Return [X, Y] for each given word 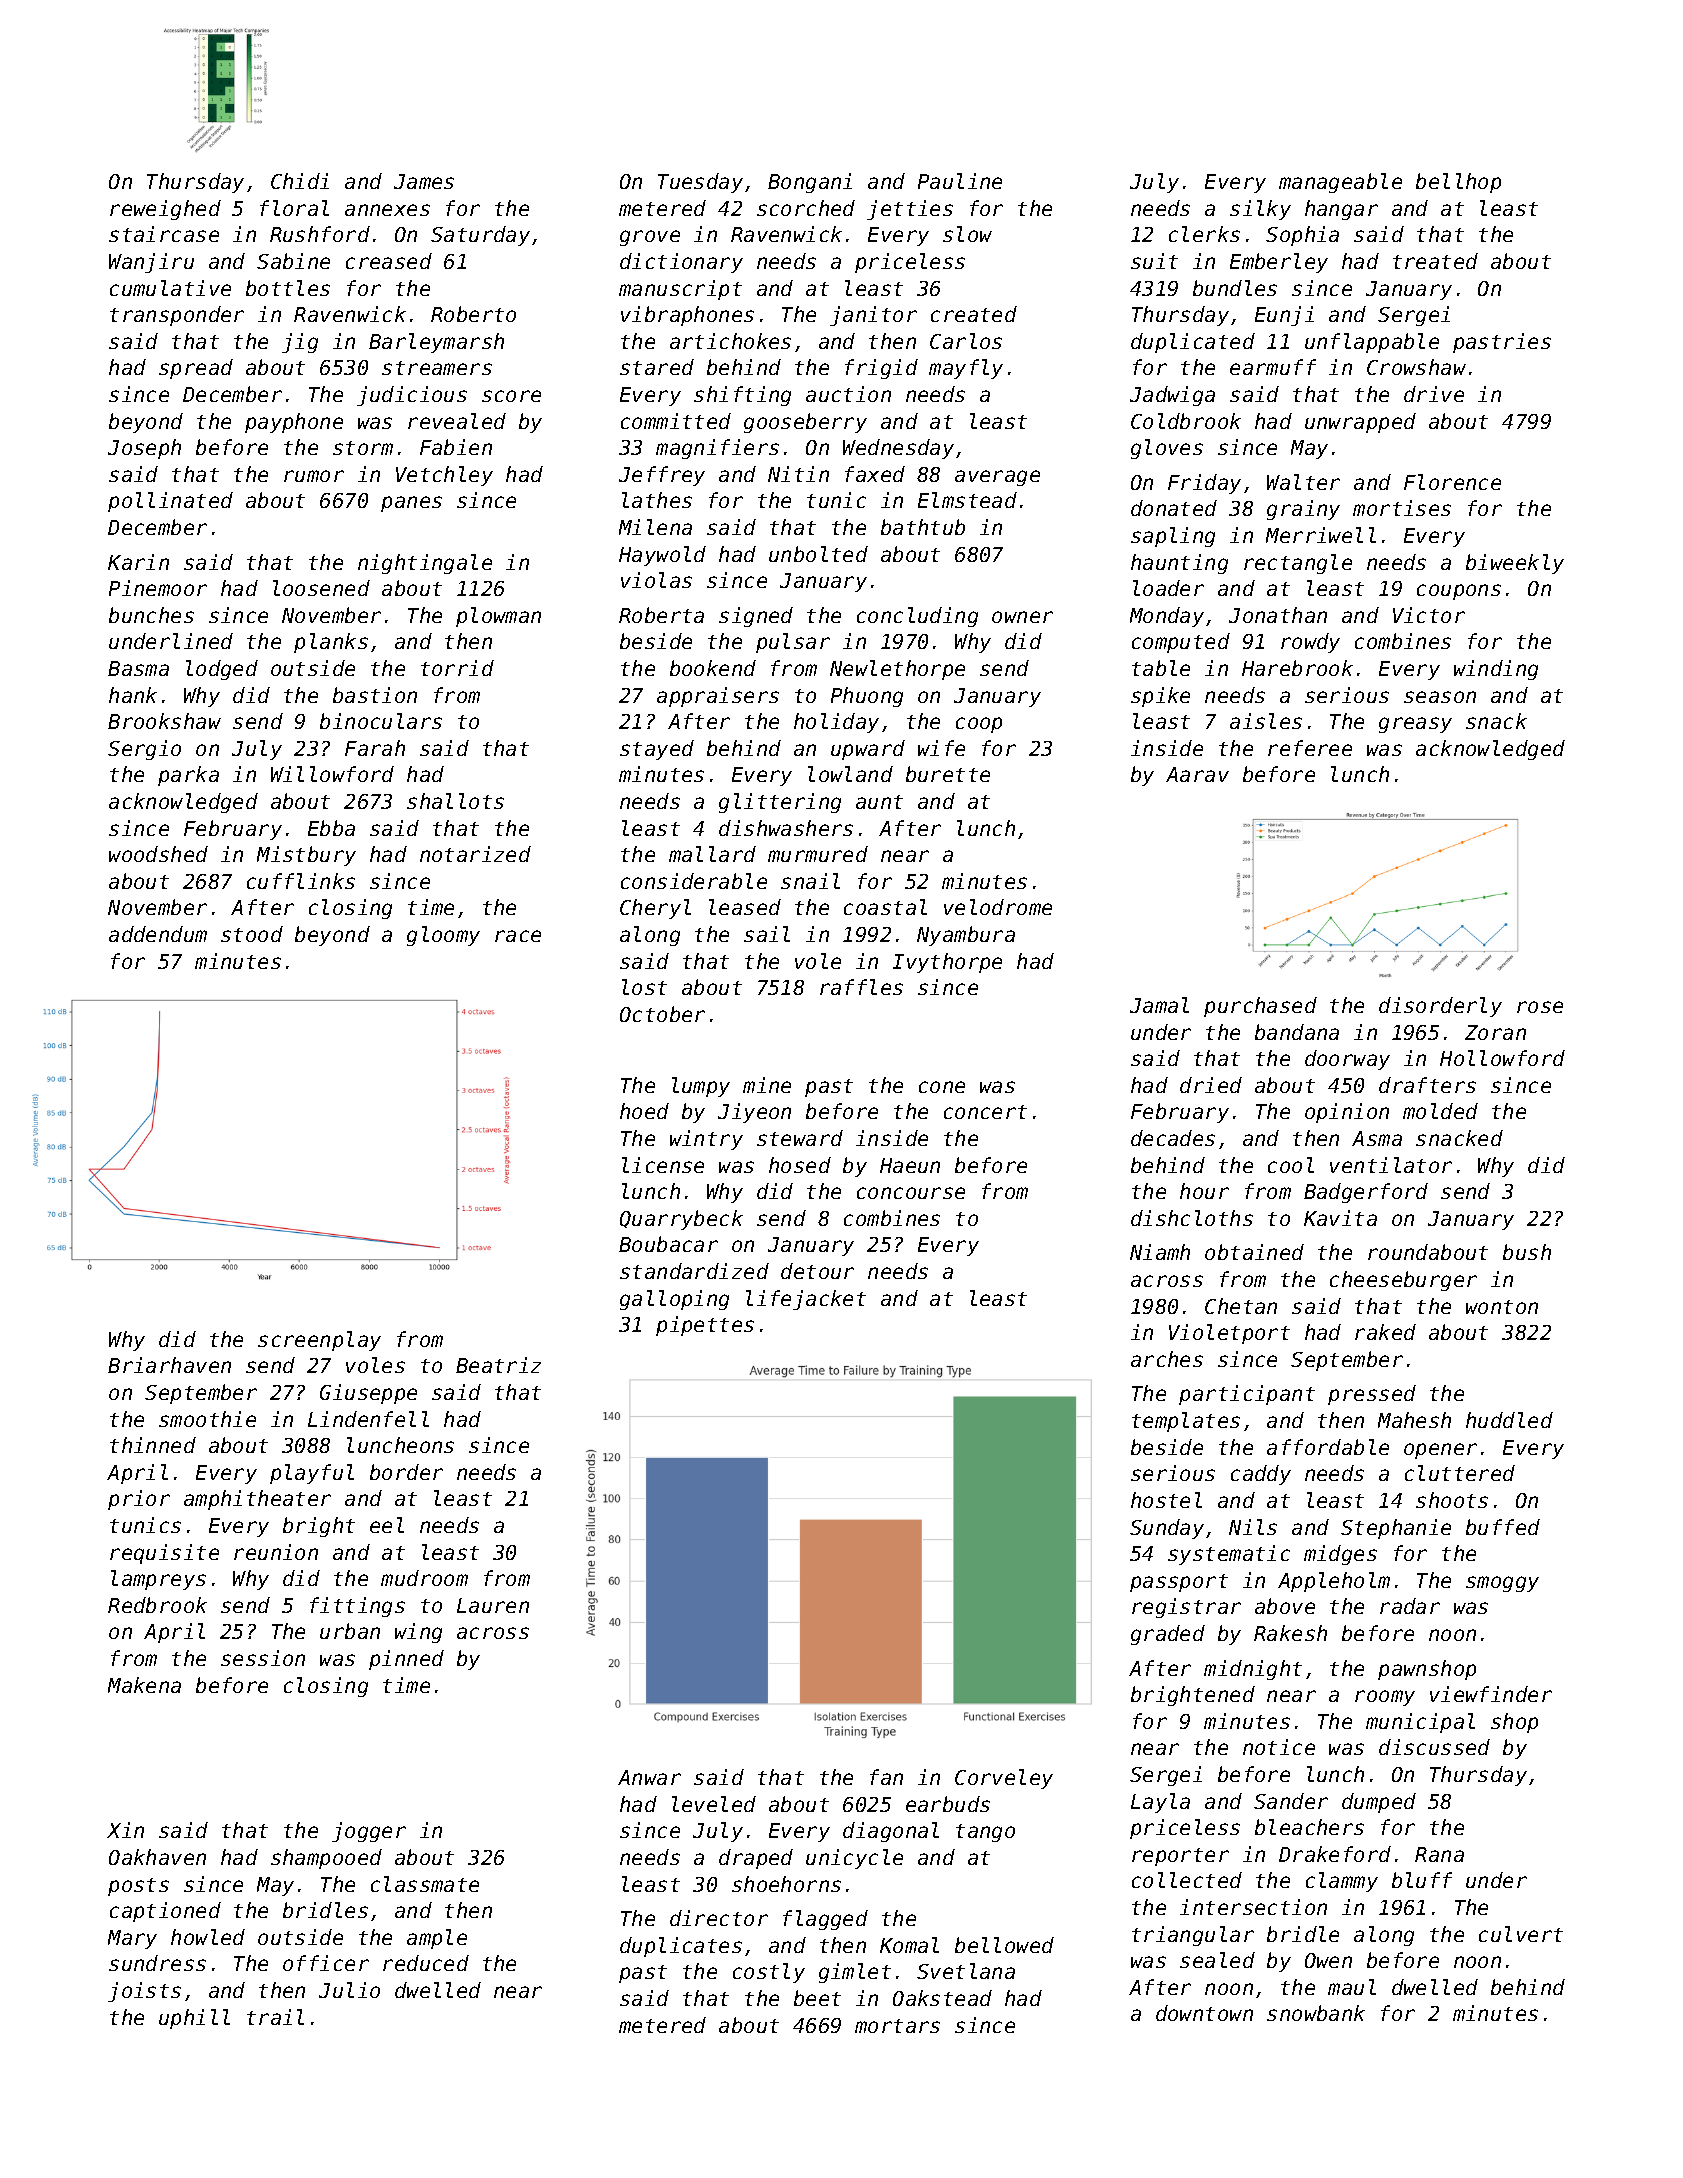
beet [817, 1998]
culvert [1521, 1934]
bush [1527, 1252]
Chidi [300, 181]
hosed [800, 1165]
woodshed [158, 854]
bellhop [1458, 183]
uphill [194, 2019]
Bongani [810, 183]
